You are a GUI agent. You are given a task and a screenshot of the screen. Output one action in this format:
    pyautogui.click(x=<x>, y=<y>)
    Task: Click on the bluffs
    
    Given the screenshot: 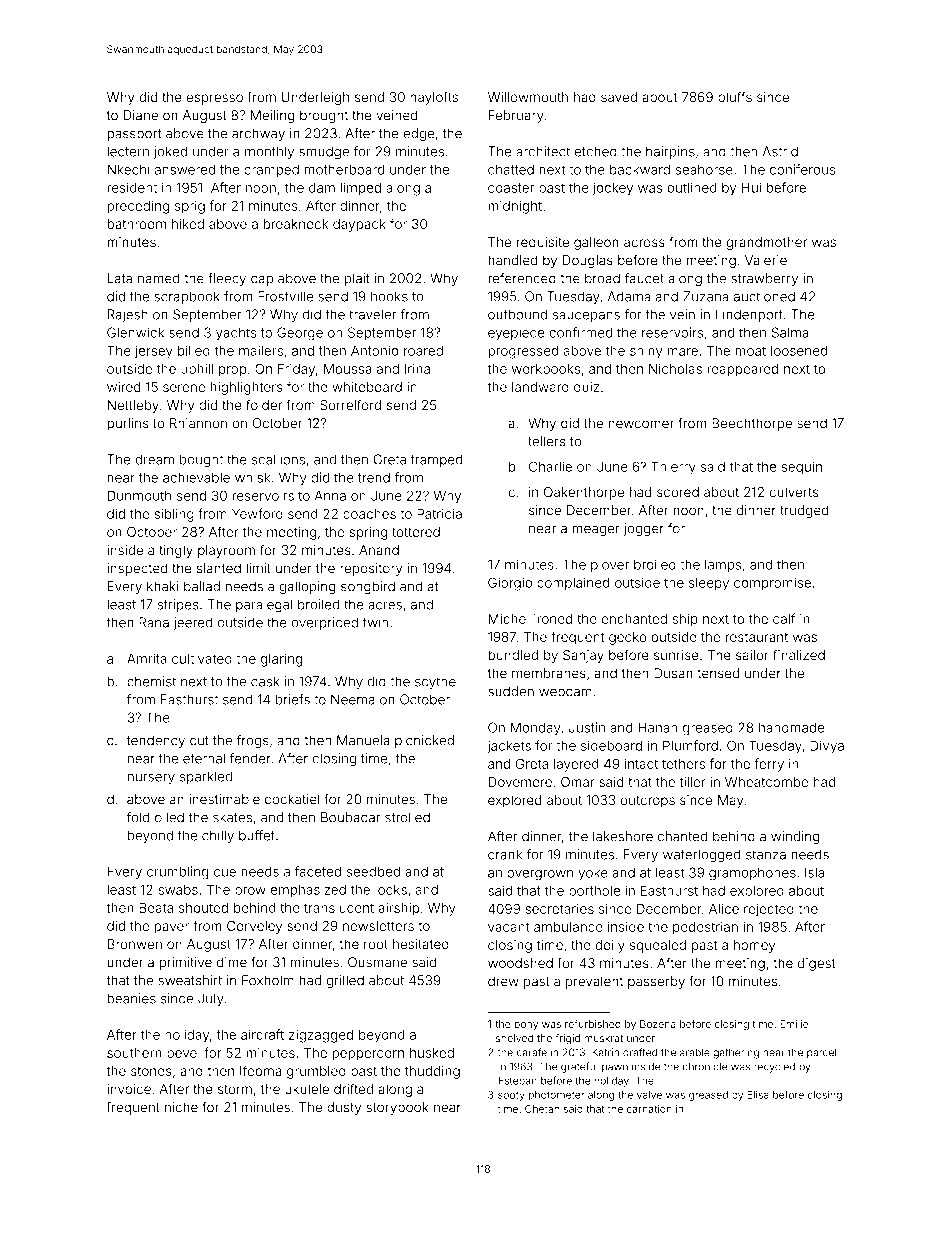 What is the action you would take?
    pyautogui.click(x=735, y=96)
